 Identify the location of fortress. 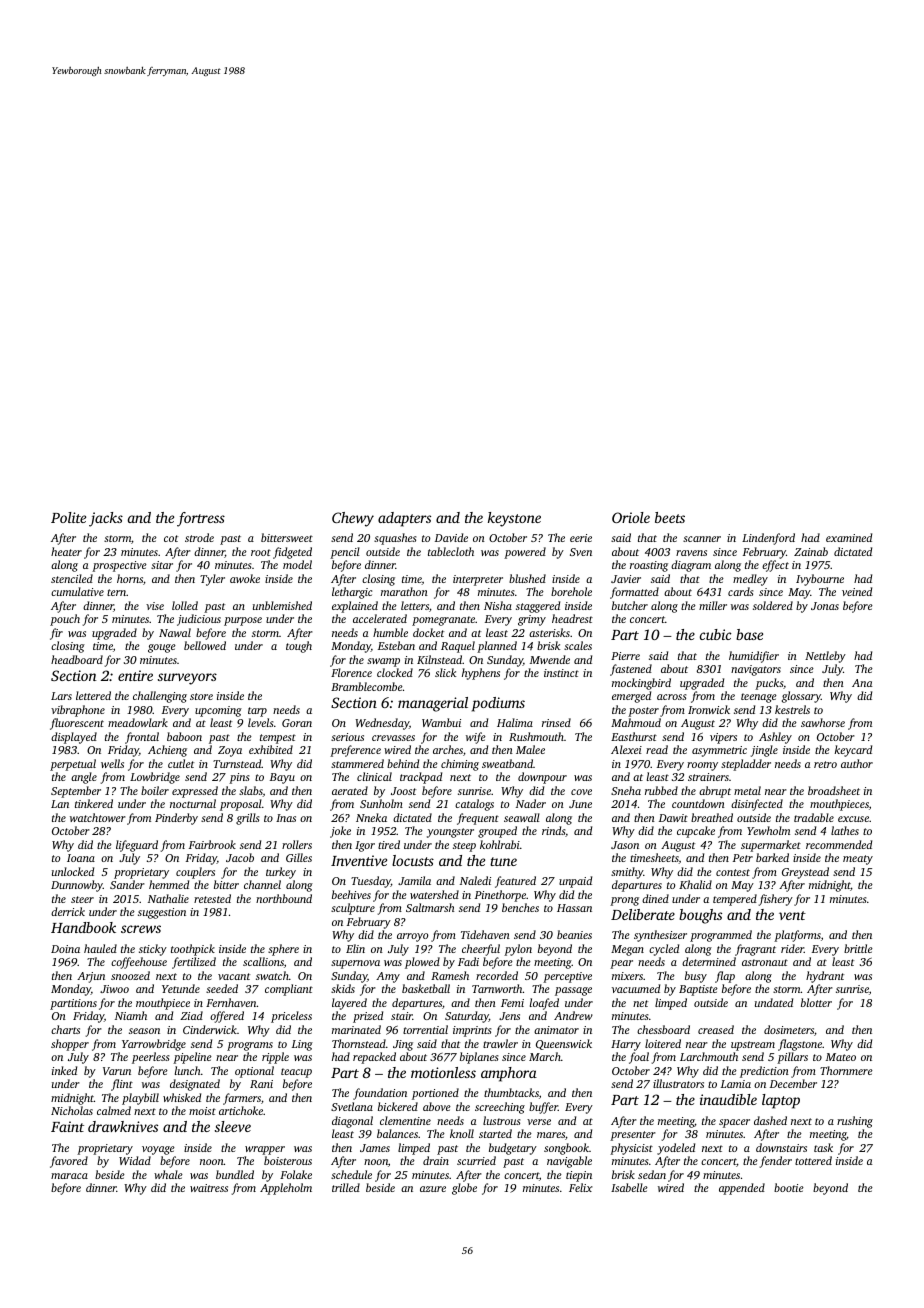
(201, 519).
